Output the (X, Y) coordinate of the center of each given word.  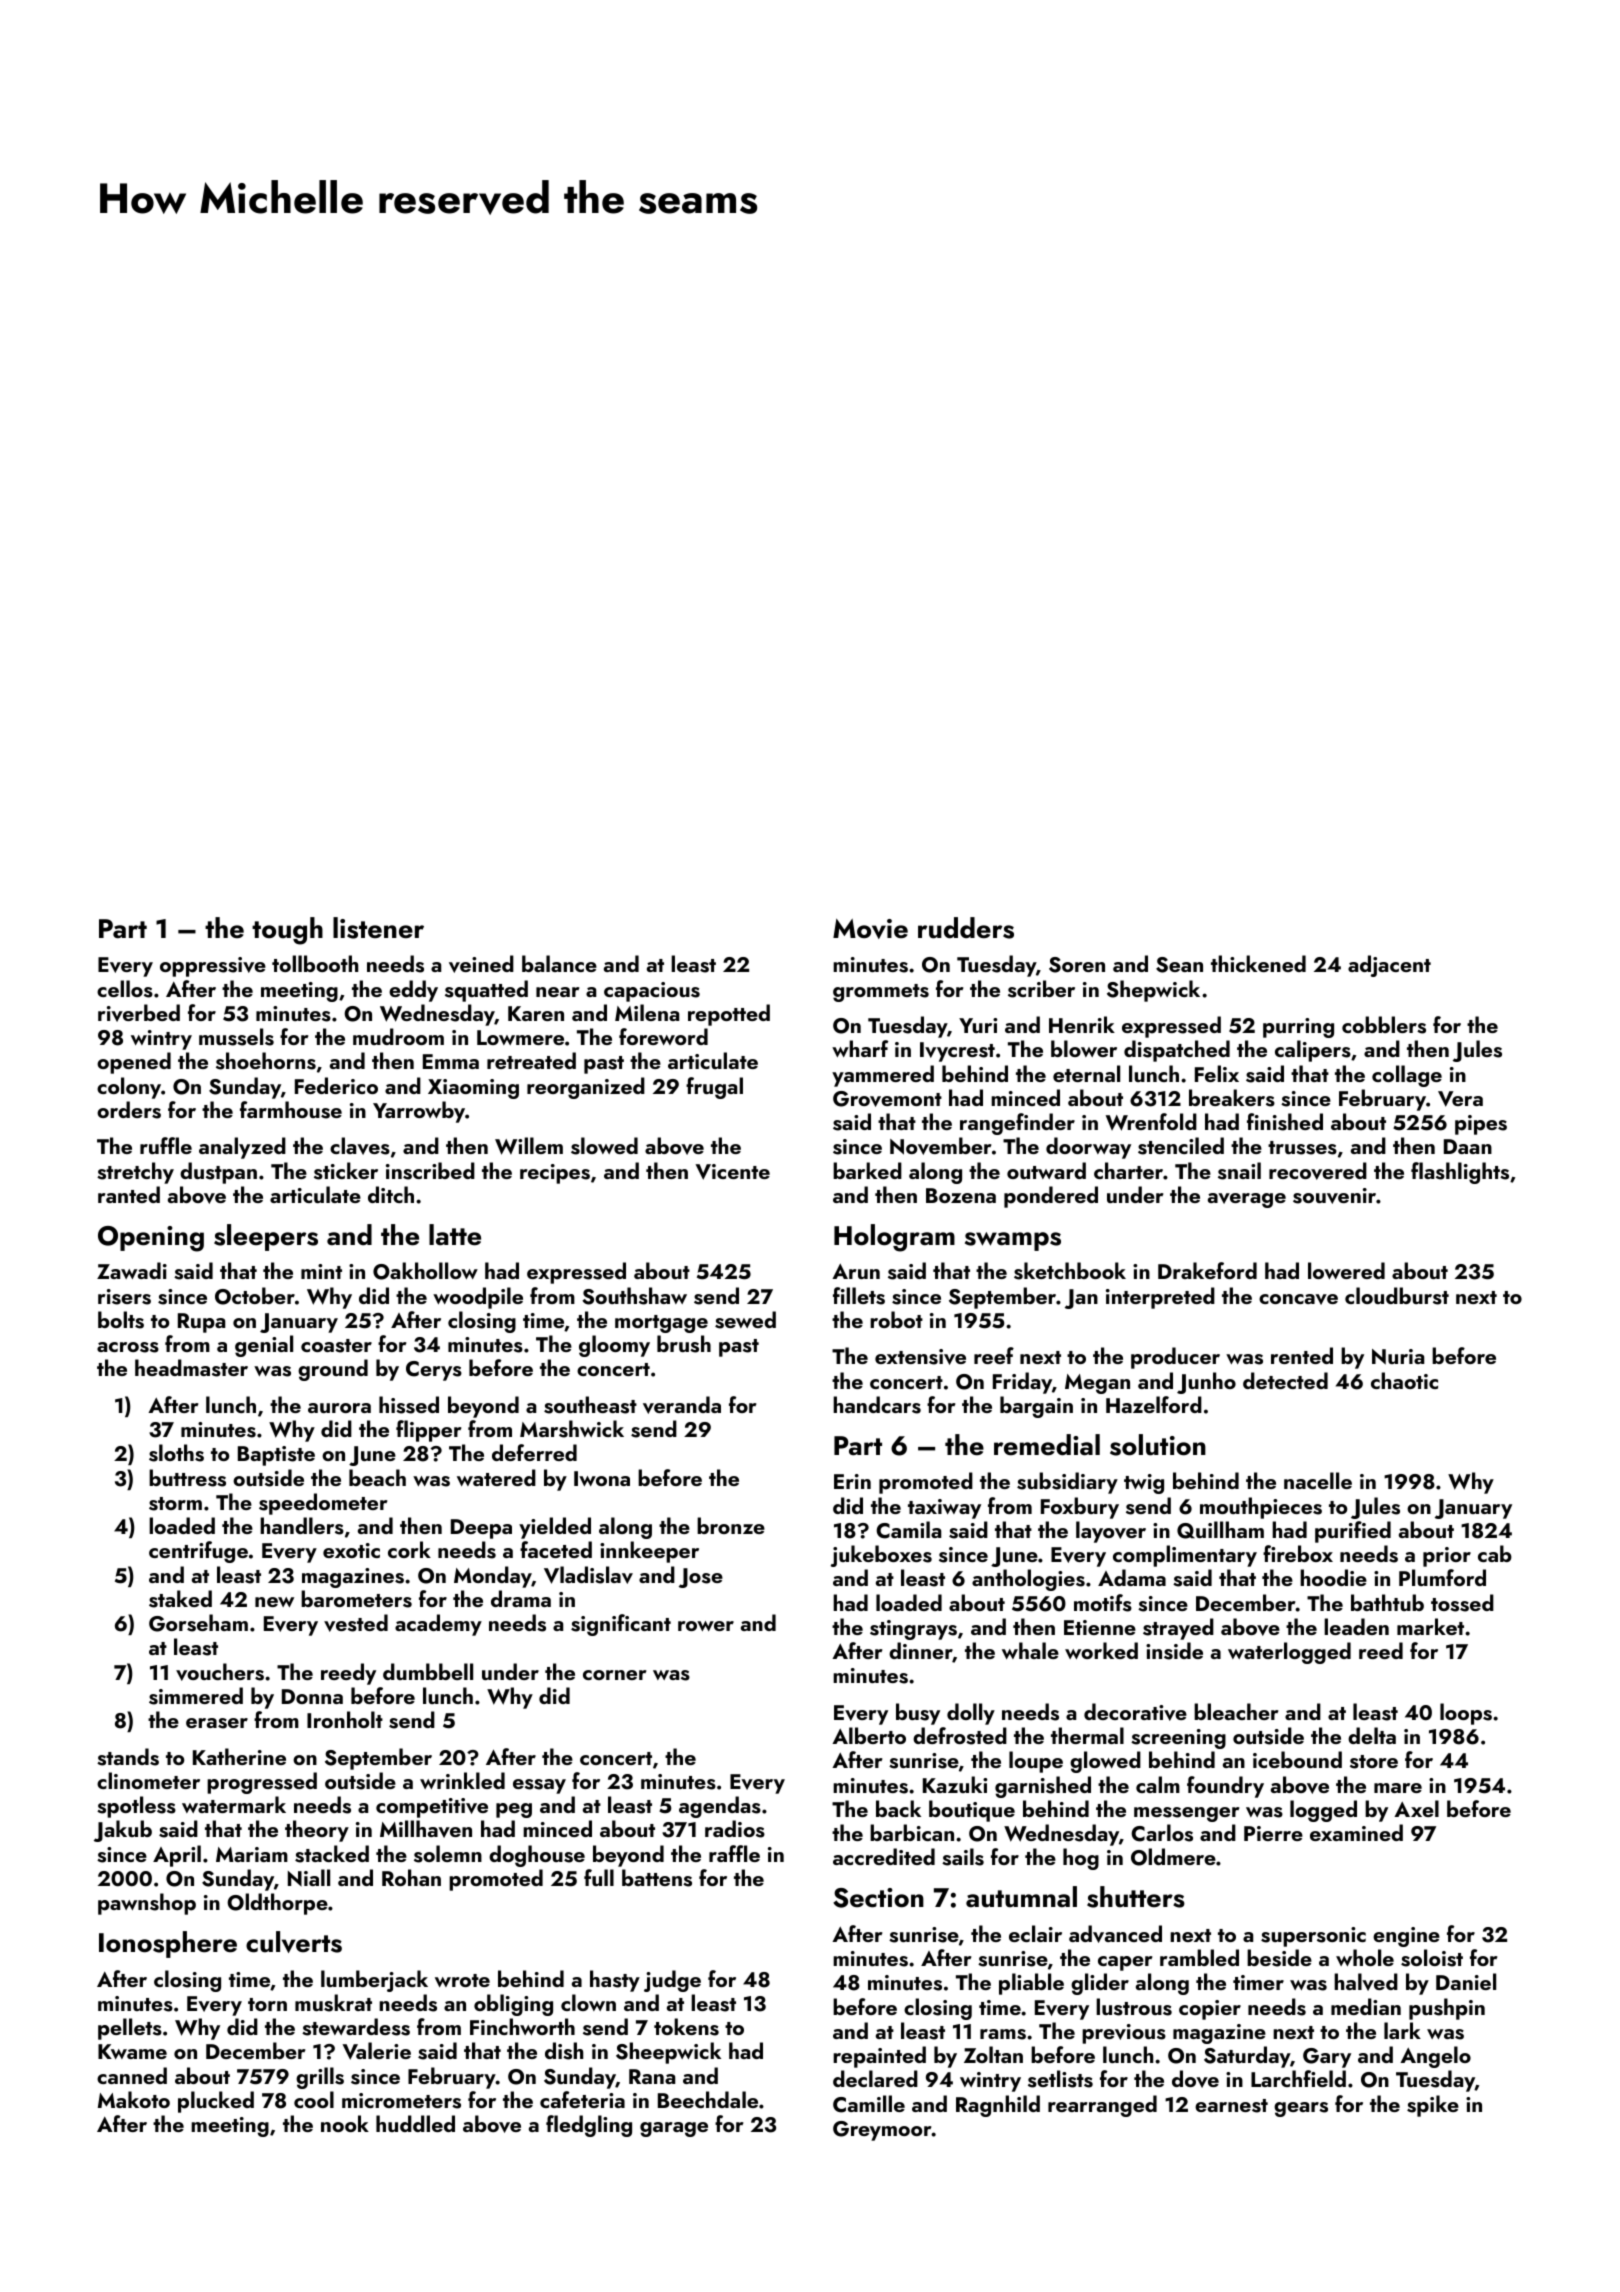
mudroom (398, 1036)
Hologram (894, 1238)
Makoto (134, 2099)
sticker (346, 1171)
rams (1003, 2034)
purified (1353, 1532)
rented (1302, 1355)
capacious (652, 992)
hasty (615, 1981)
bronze (731, 1525)
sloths (176, 1453)
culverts (294, 1942)
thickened (1258, 963)
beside (1279, 1958)
